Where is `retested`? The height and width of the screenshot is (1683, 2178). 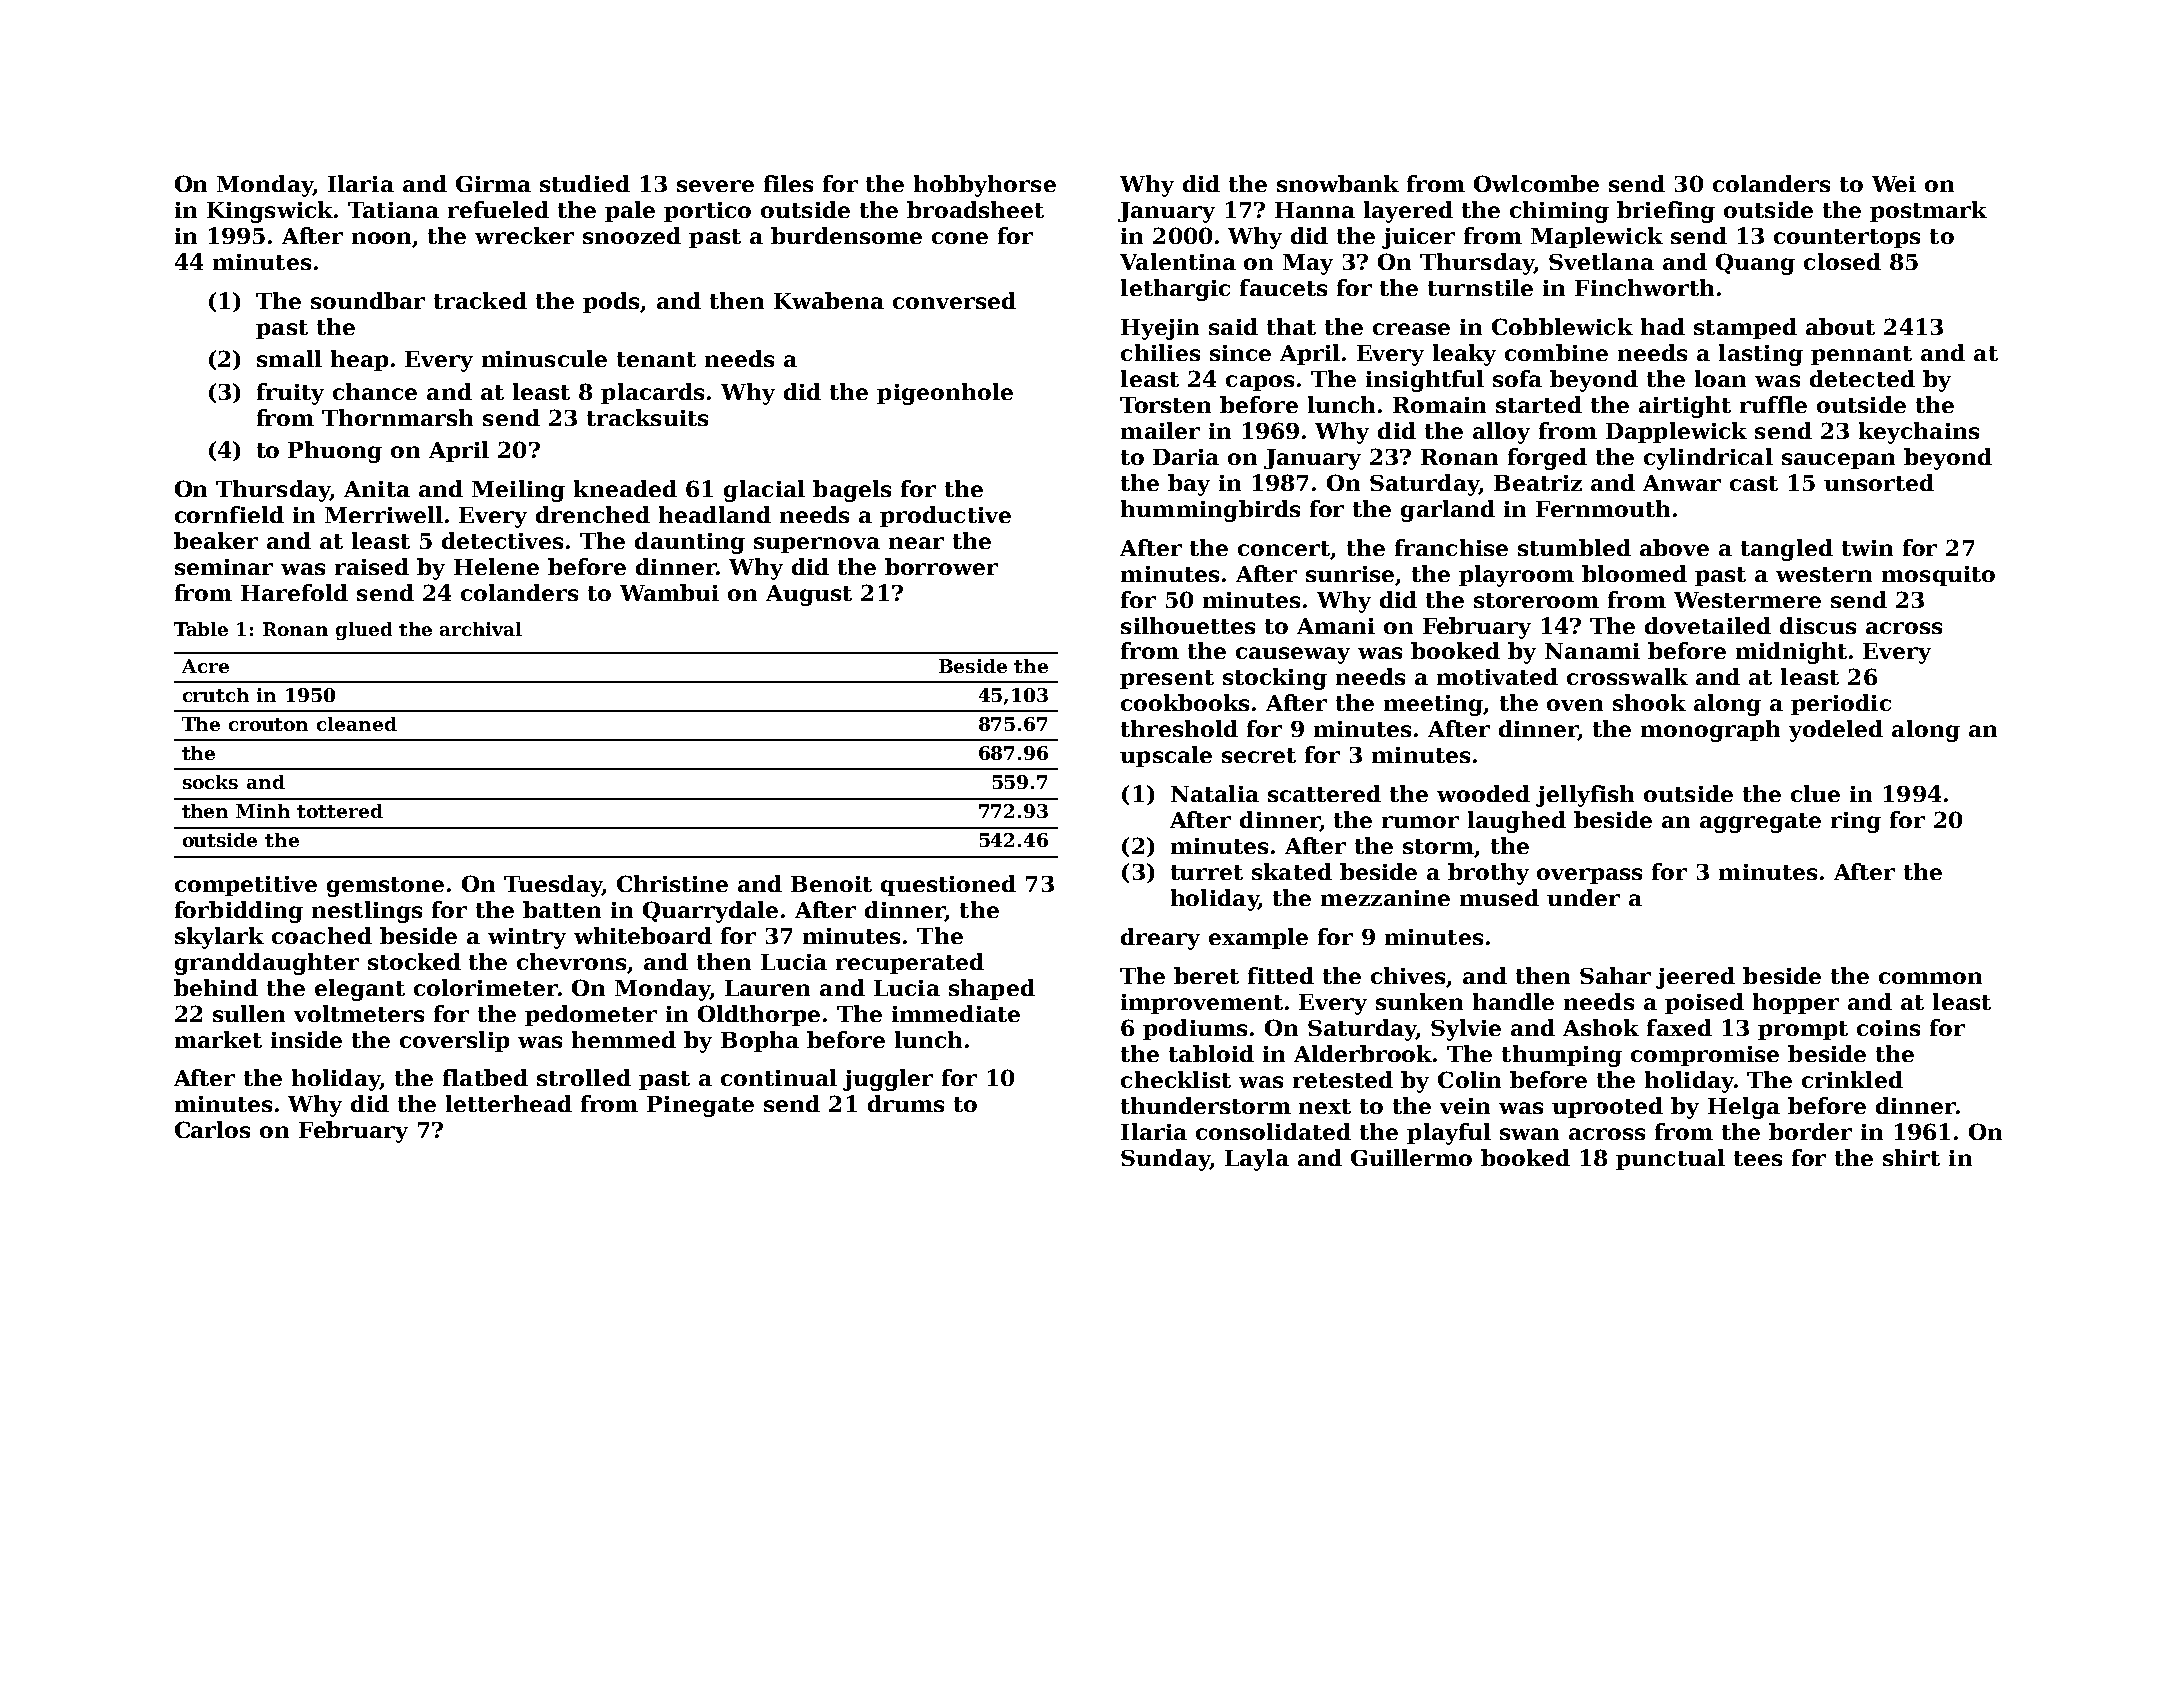 retested is located at coordinates (1343, 1079).
